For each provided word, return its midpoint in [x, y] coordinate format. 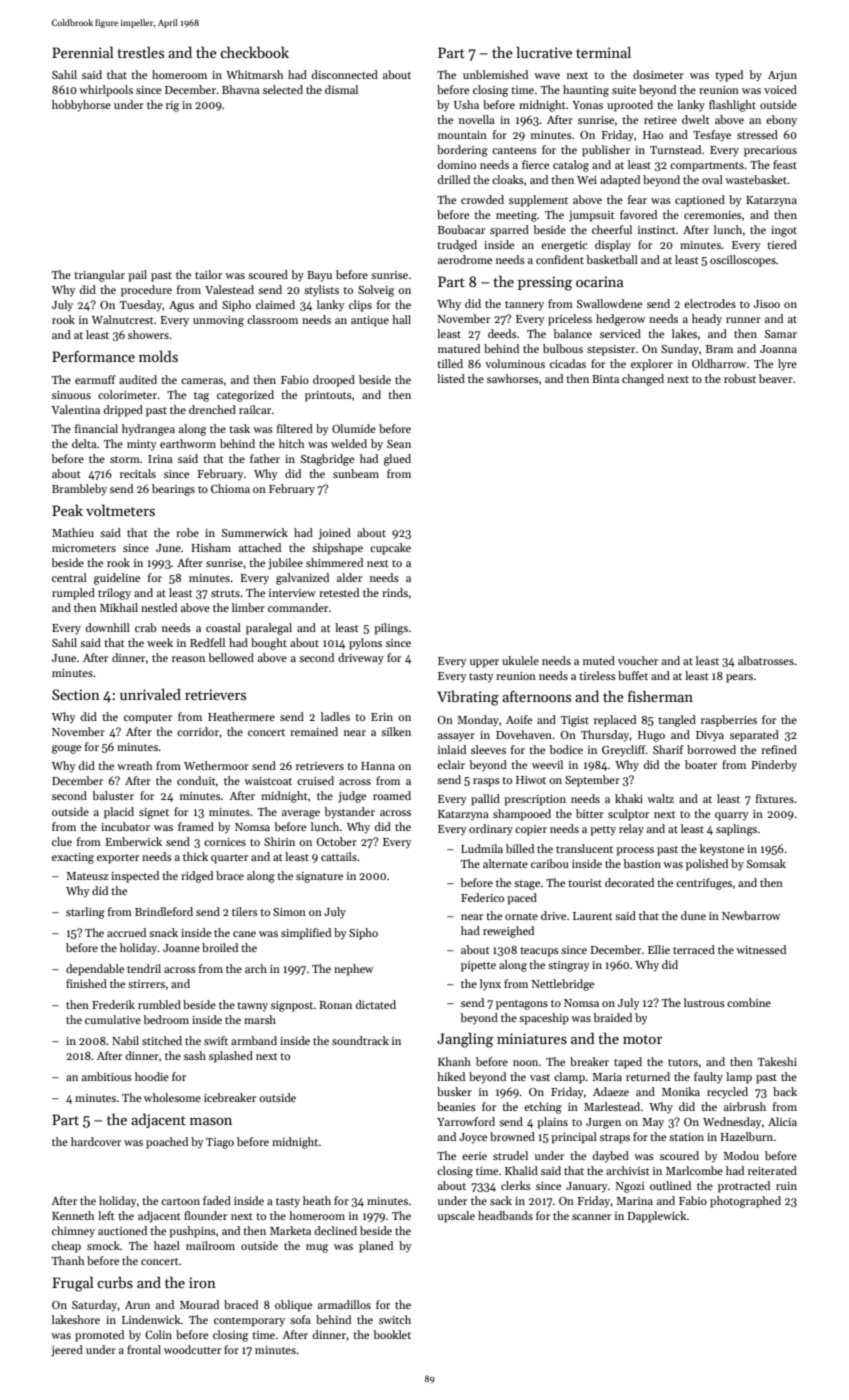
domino [457, 164]
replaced [615, 721]
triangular [99, 276]
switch [395, 1319]
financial [96, 428]
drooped [334, 381]
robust [740, 378]
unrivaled [150, 694]
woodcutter [192, 1349]
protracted [744, 1187]
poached [167, 1143]
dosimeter [658, 74]
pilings [391, 629]
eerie [474, 1156]
